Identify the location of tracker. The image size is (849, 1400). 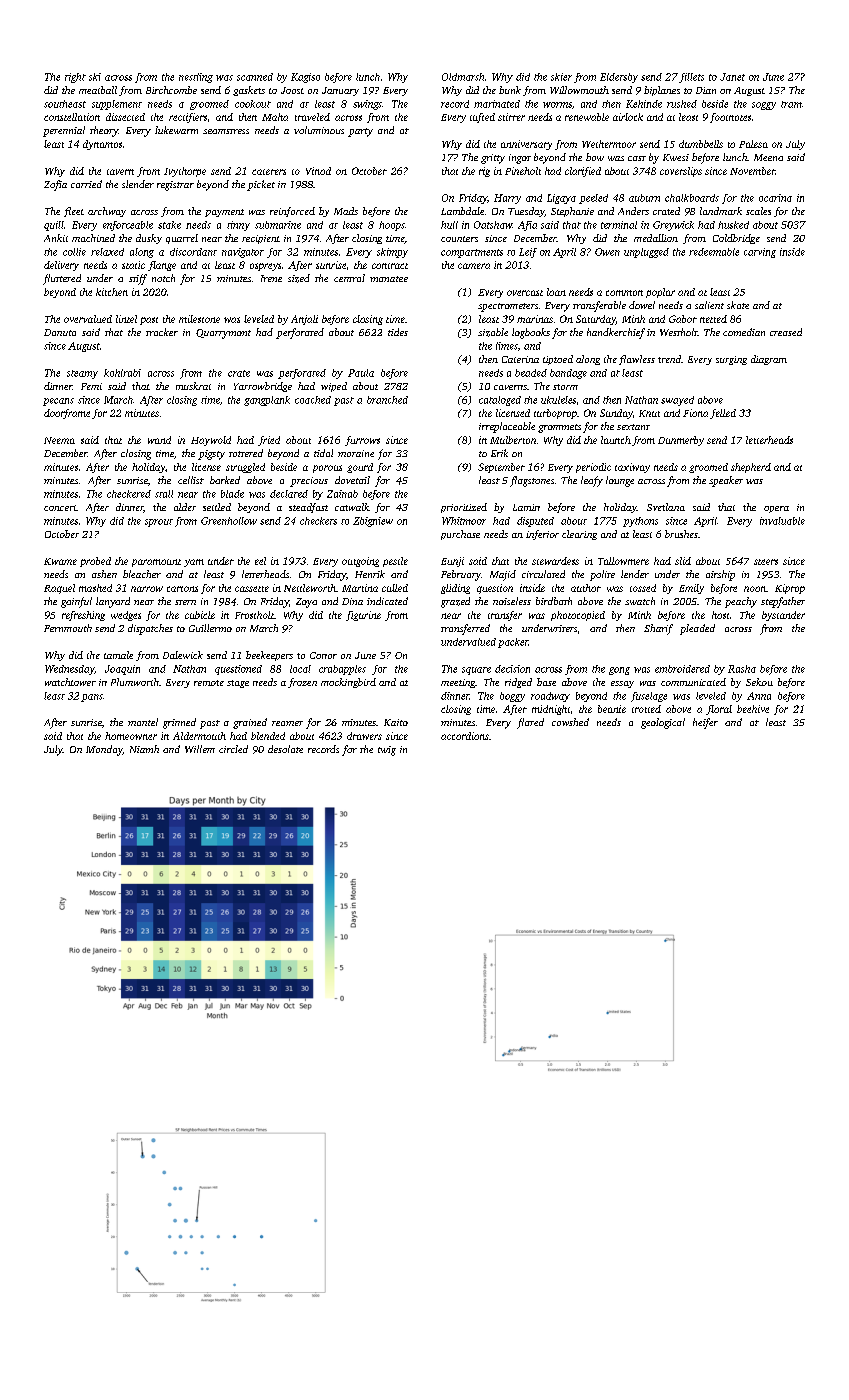
(162, 332).
